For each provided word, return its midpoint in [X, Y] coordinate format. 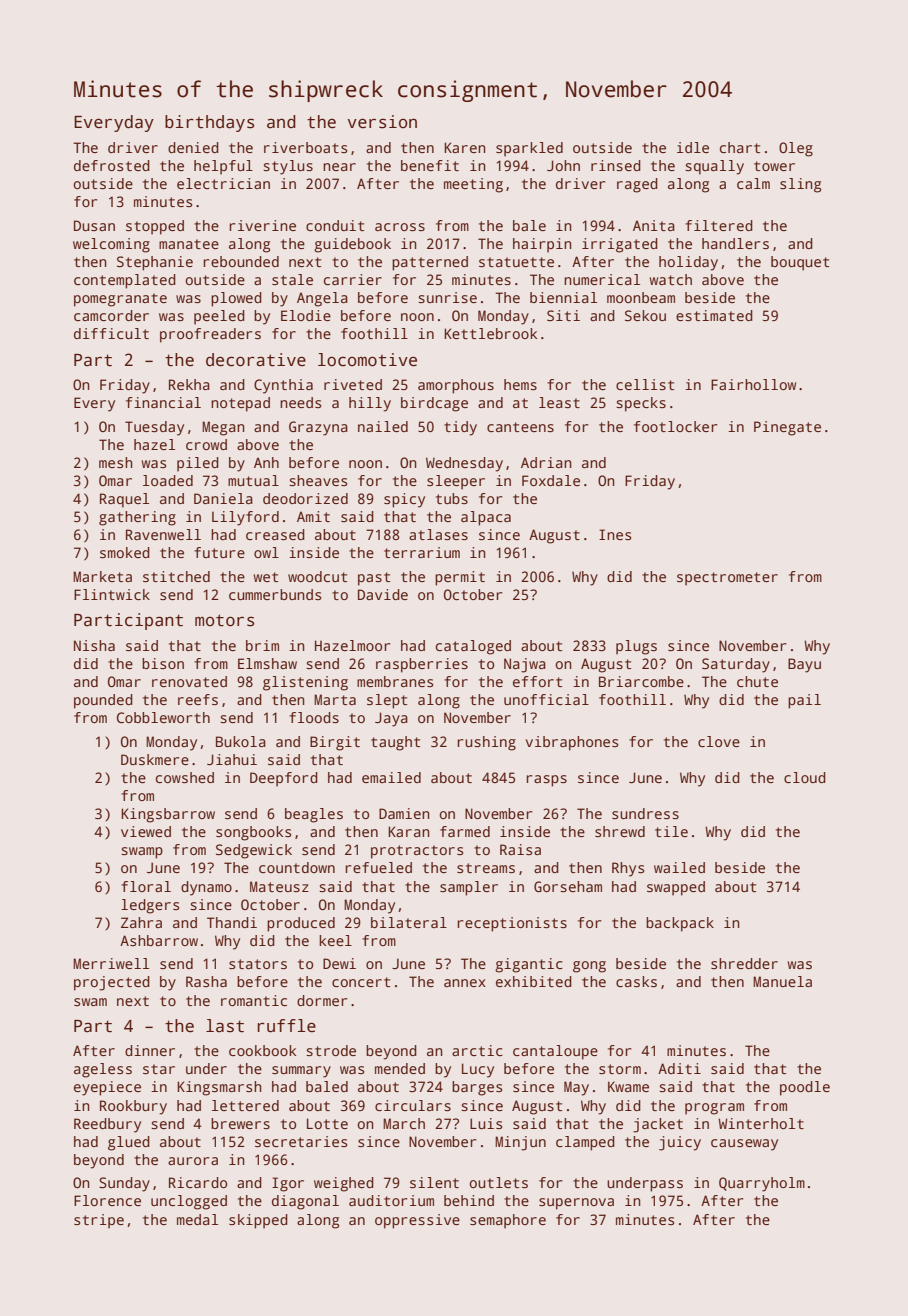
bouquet [800, 263]
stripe [99, 1221]
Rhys [628, 869]
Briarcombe [641, 681]
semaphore [508, 1221]
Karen [465, 147]
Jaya [391, 719]
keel [335, 940]
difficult [111, 333]
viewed [146, 831]
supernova [576, 1204]
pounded [103, 701]
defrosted [112, 165]
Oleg [796, 149]
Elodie [306, 315]
